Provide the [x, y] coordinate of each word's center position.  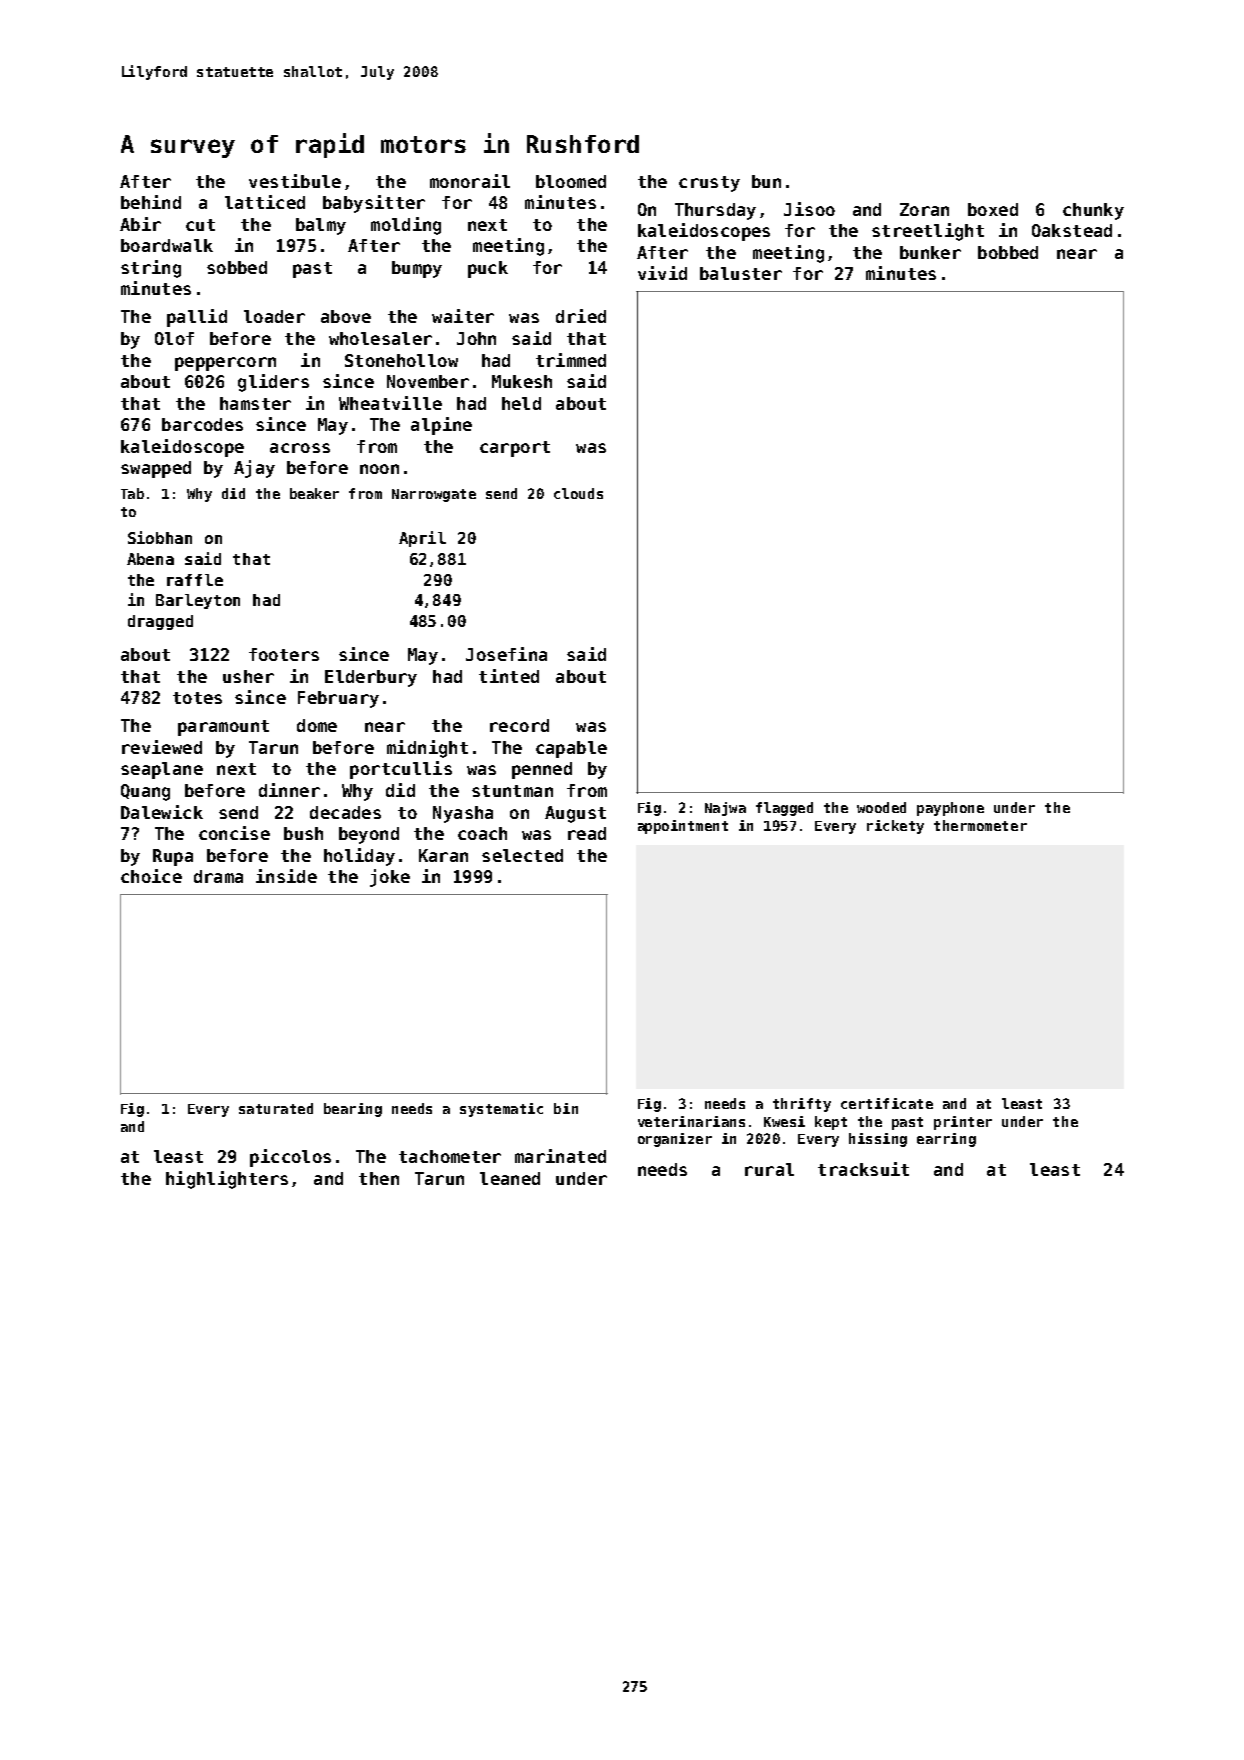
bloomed [571, 181]
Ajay [254, 469]
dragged [160, 622]
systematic [501, 1110]
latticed [265, 202]
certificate [887, 1103]
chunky [1093, 211]
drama [218, 876]
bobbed [1008, 252]
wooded [881, 807]
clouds [578, 493]
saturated [276, 1108]
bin [566, 1108]
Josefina [506, 654]
